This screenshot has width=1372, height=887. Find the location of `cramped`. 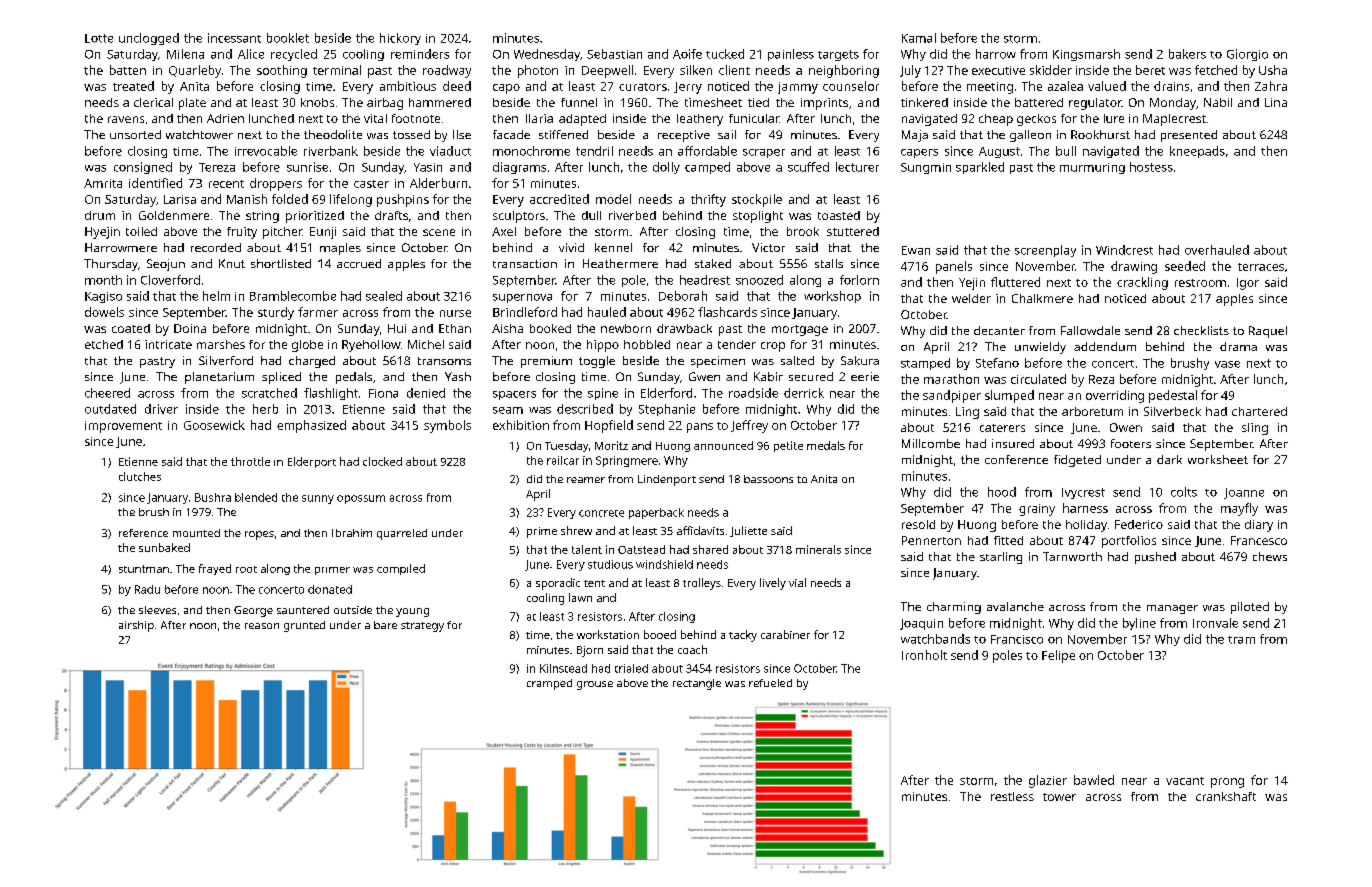

cramped is located at coordinates (549, 684).
